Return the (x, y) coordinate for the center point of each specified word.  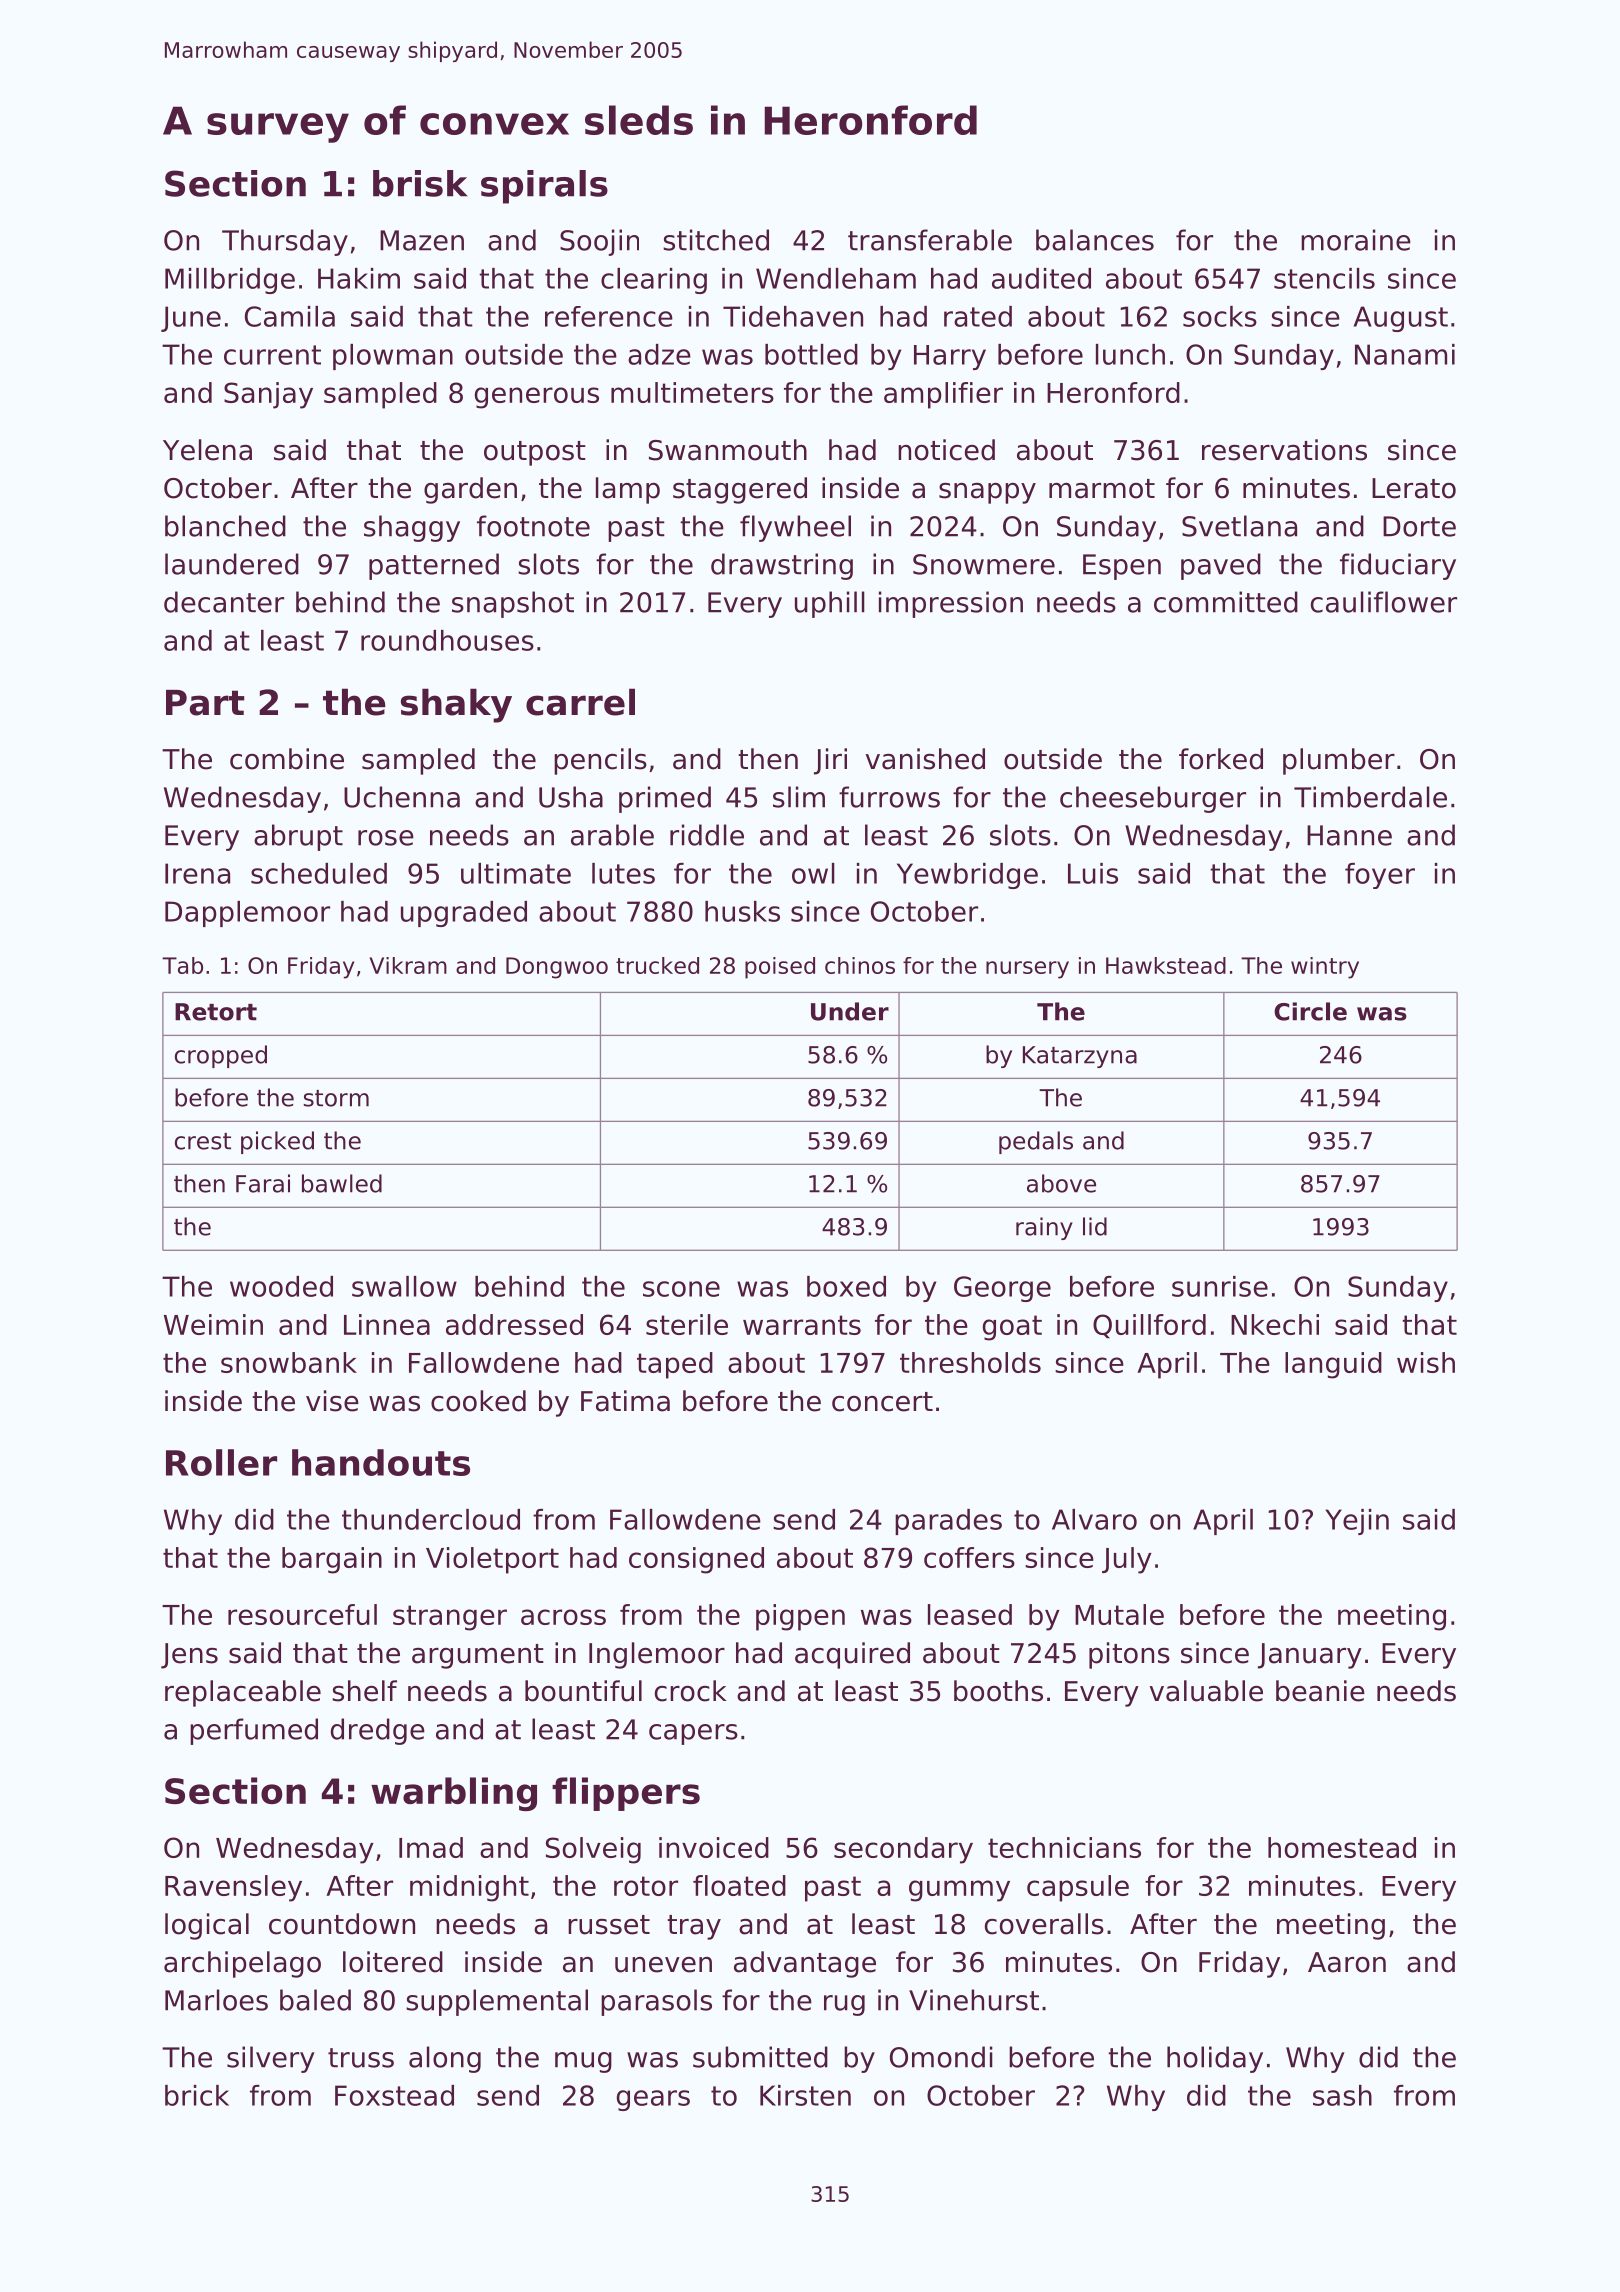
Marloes (216, 2000)
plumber (1339, 761)
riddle (707, 835)
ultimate (516, 873)
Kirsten (805, 2095)
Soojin (599, 242)
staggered (740, 490)
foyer (1380, 876)
